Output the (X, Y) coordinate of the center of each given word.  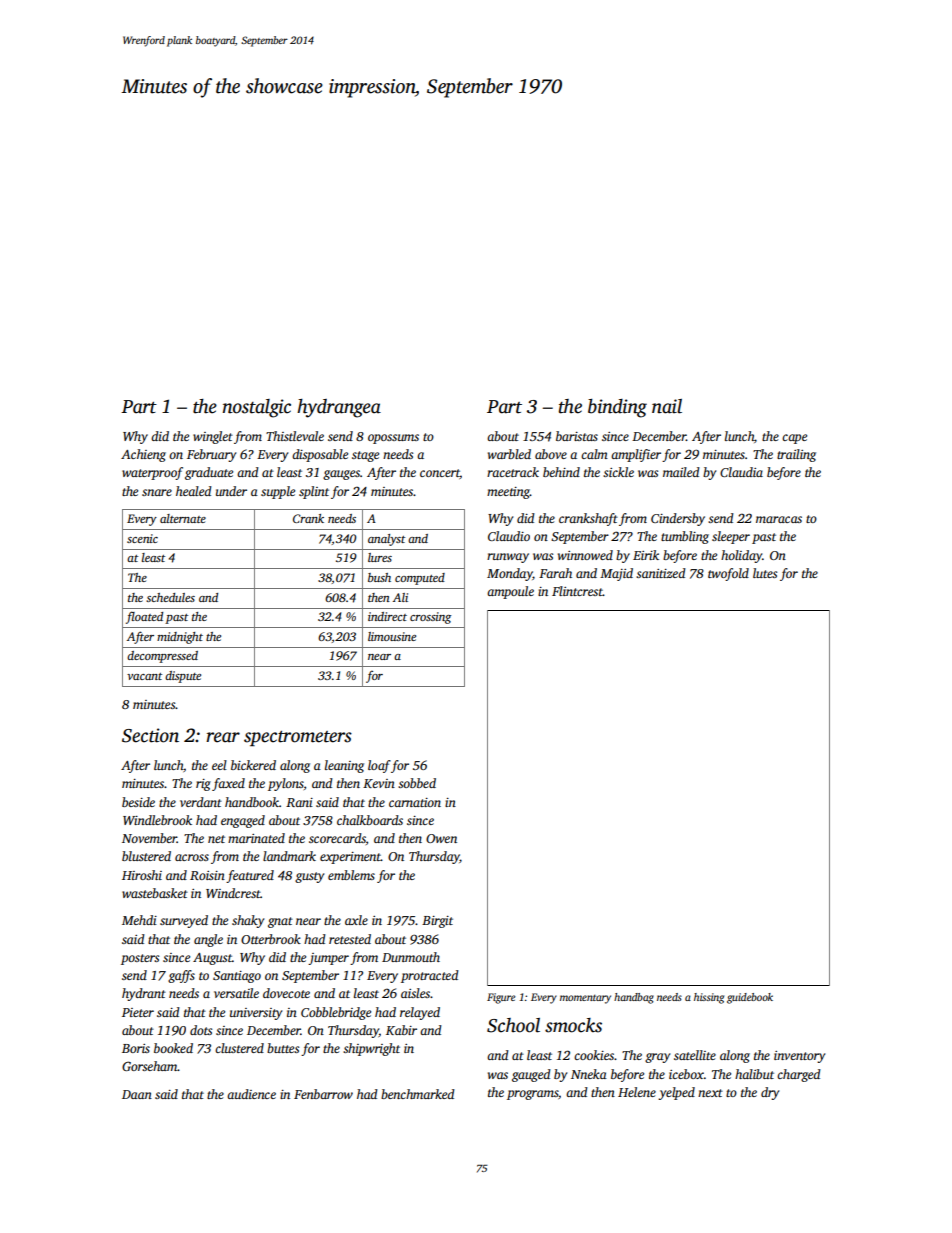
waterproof (152, 473)
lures (380, 557)
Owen (441, 838)
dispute (183, 677)
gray (657, 1058)
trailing (796, 455)
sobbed (417, 783)
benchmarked (418, 1094)
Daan (137, 1094)
